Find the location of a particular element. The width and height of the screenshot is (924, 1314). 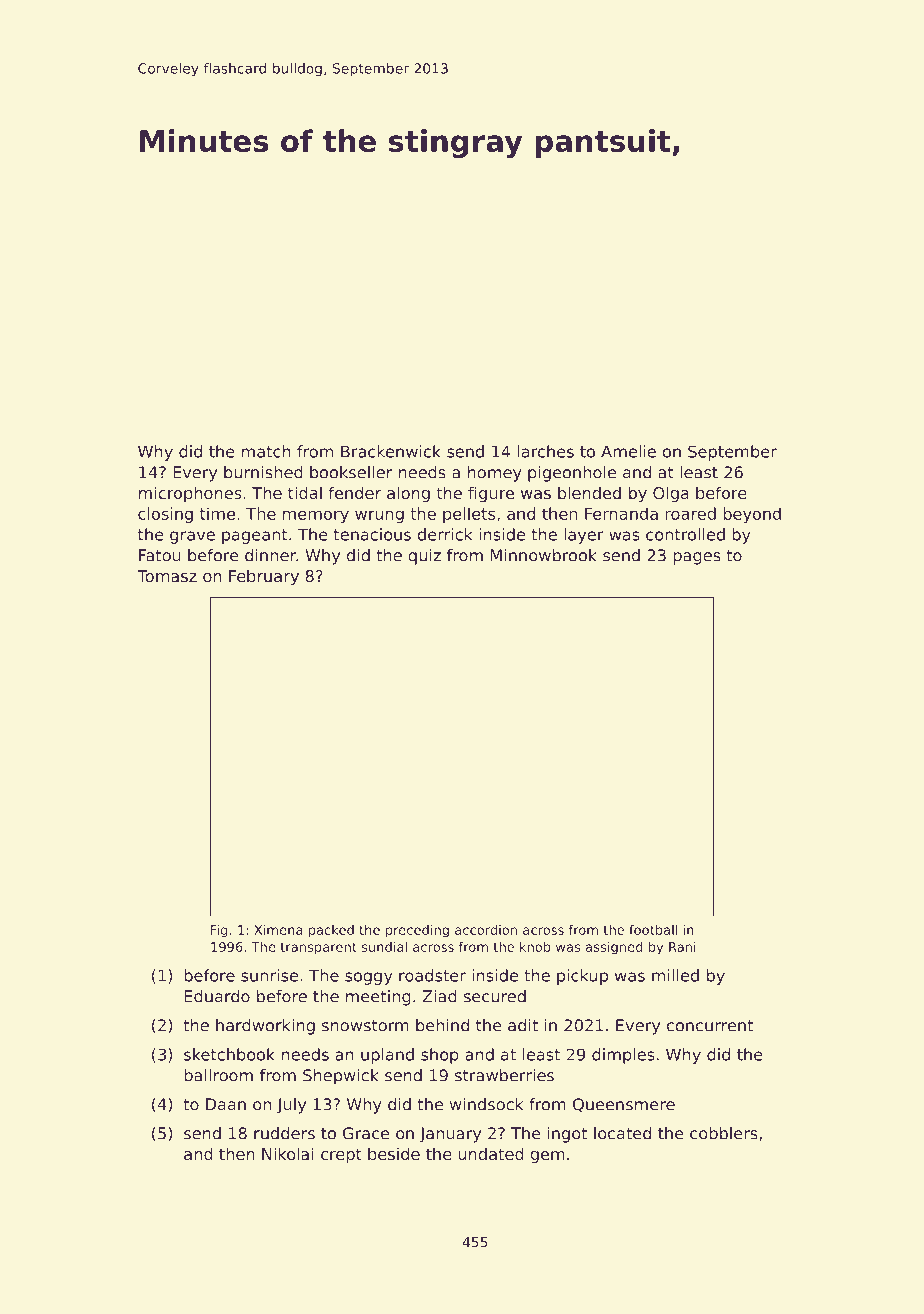

match is located at coordinates (266, 451).
